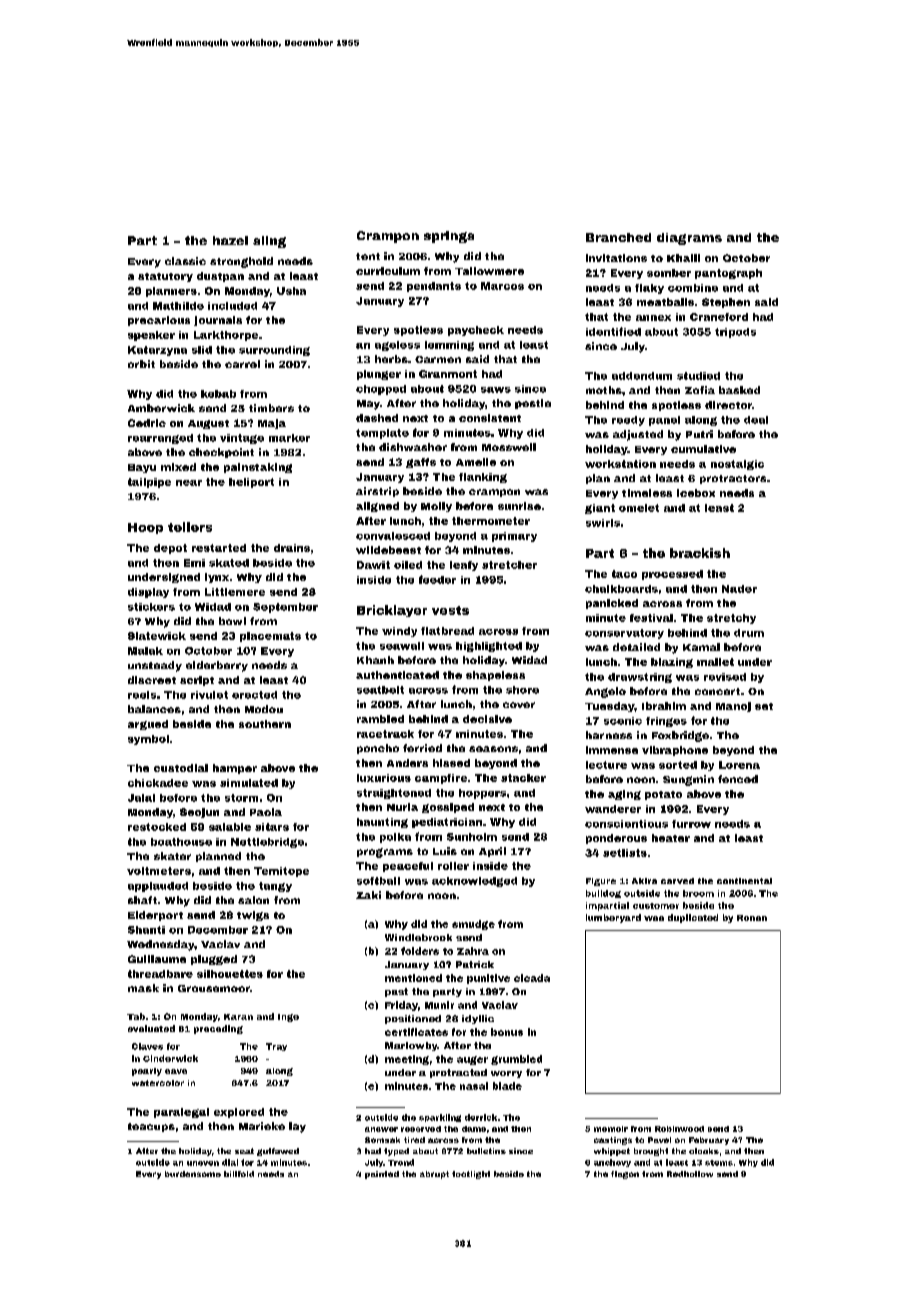 Image resolution: width=908 pixels, height=1316 pixels. Describe the element at coordinates (532, 978) in the page. I see `cicada` at that location.
